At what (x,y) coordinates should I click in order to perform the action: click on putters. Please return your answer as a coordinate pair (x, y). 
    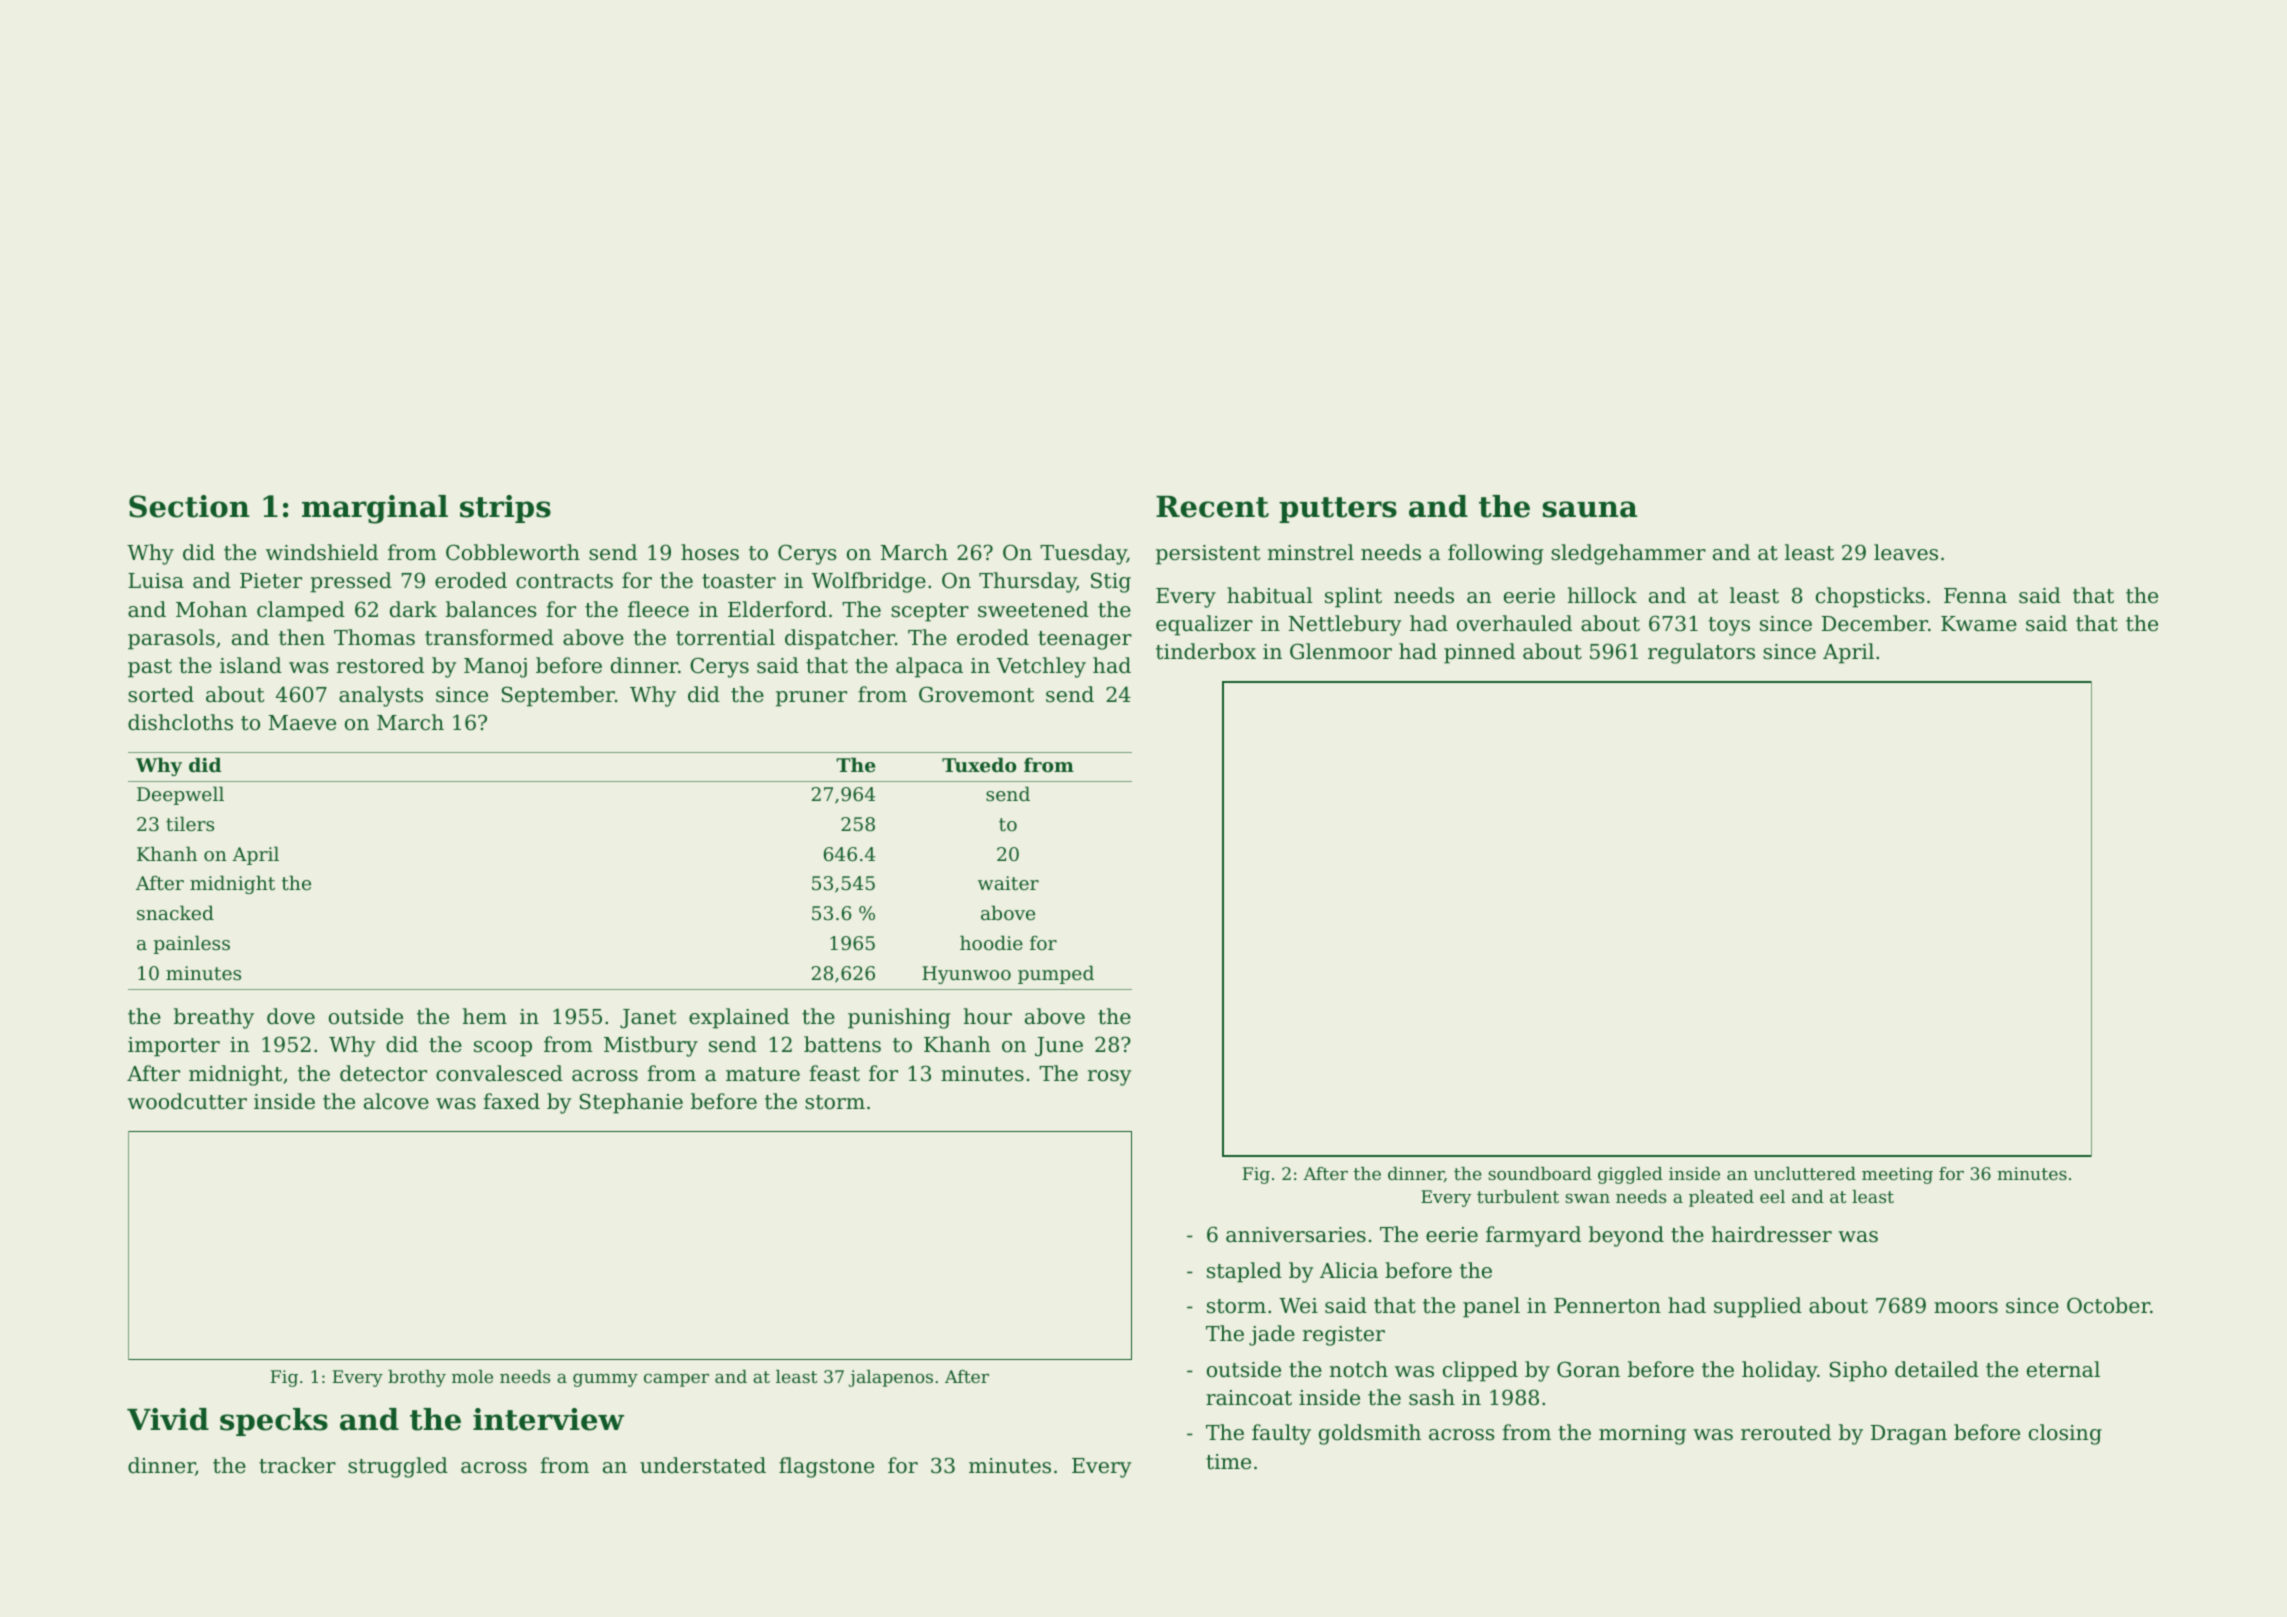
    Looking at the image, I should click on (1338, 510).
